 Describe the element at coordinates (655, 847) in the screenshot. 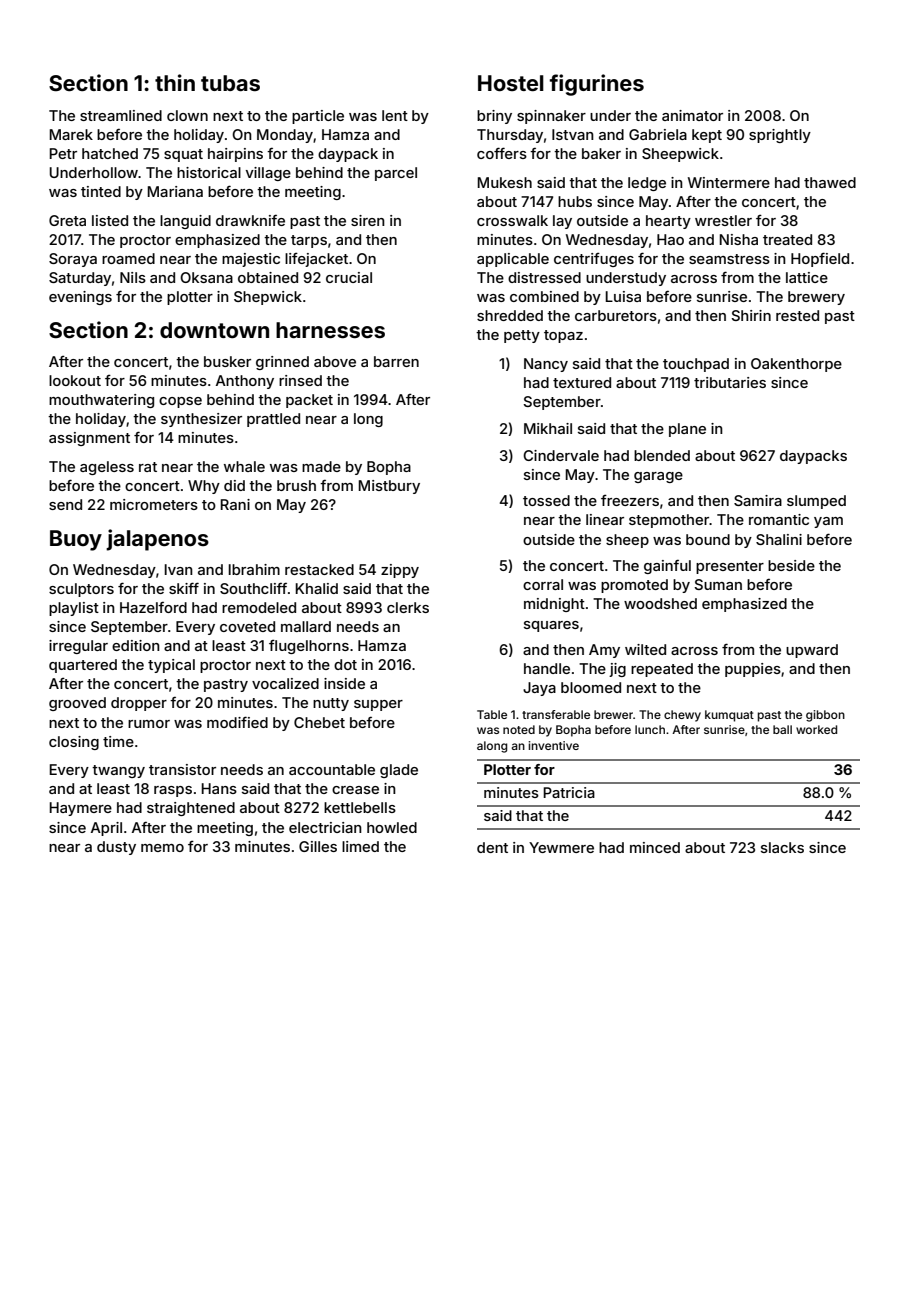

I see `minced` at that location.
